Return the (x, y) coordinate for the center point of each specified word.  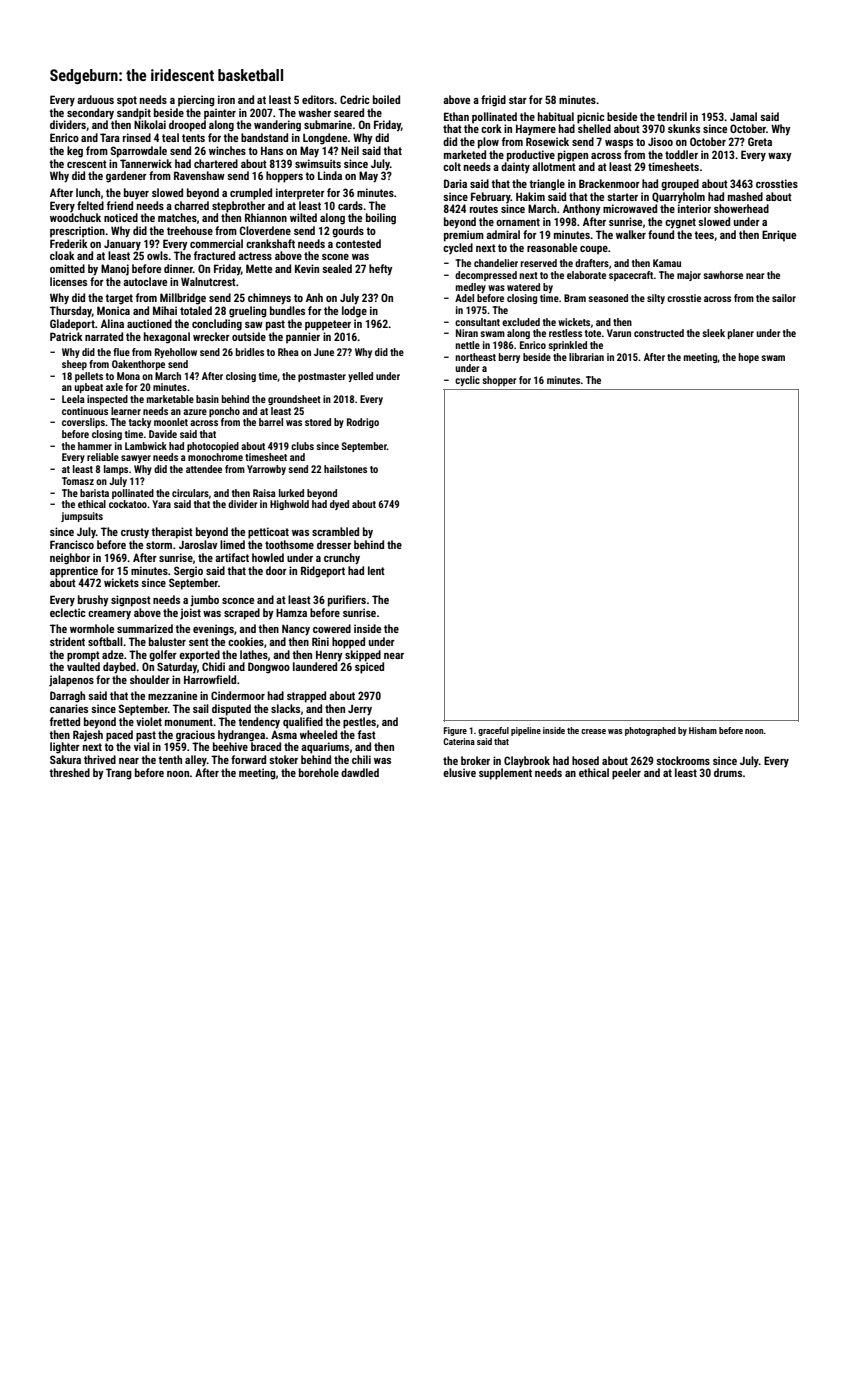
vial (142, 746)
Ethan (456, 116)
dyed (339, 505)
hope (748, 358)
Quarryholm (678, 197)
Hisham (703, 730)
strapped (306, 697)
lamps (116, 470)
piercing (196, 101)
